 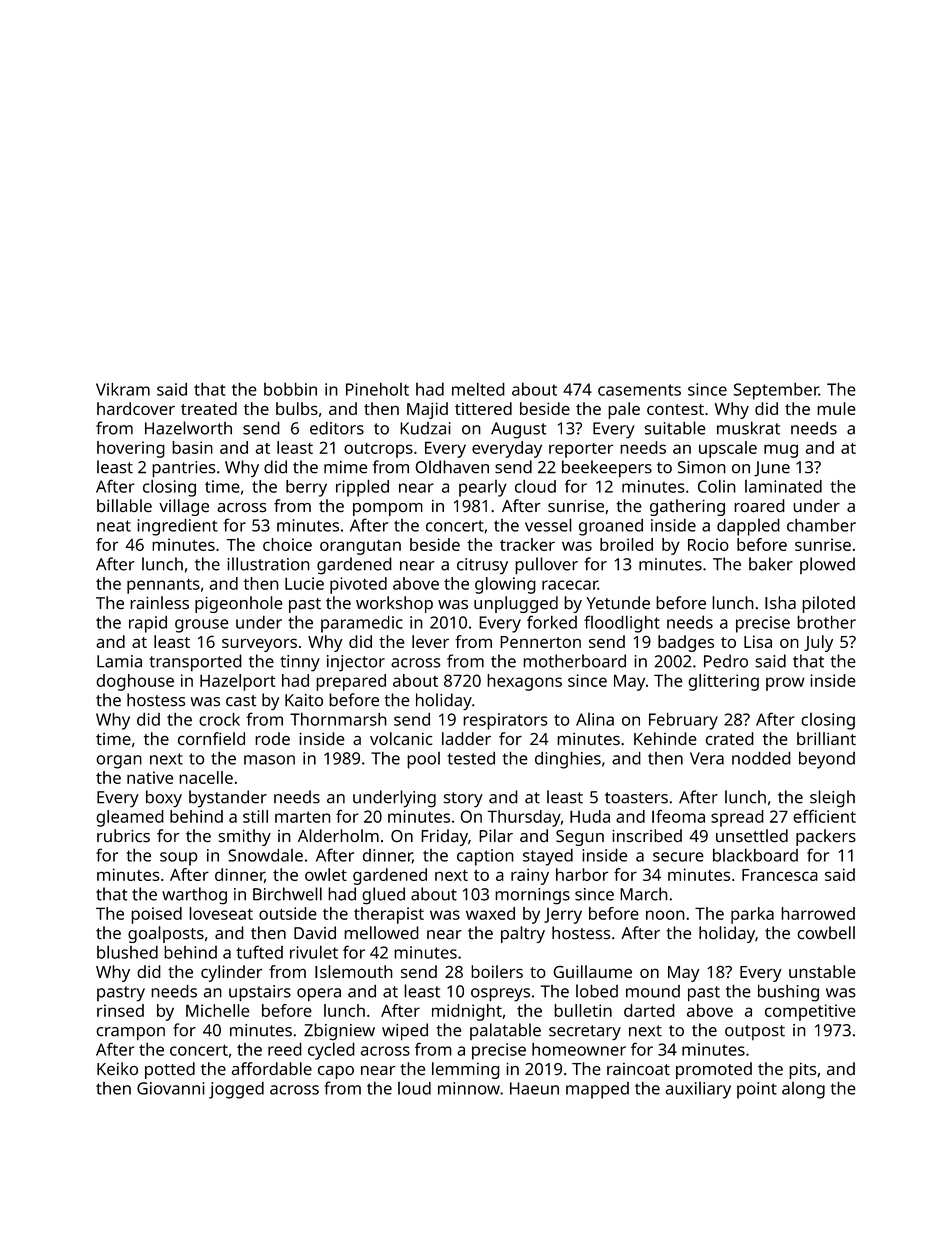 What do you see at coordinates (269, 760) in the screenshot?
I see `mason` at bounding box center [269, 760].
